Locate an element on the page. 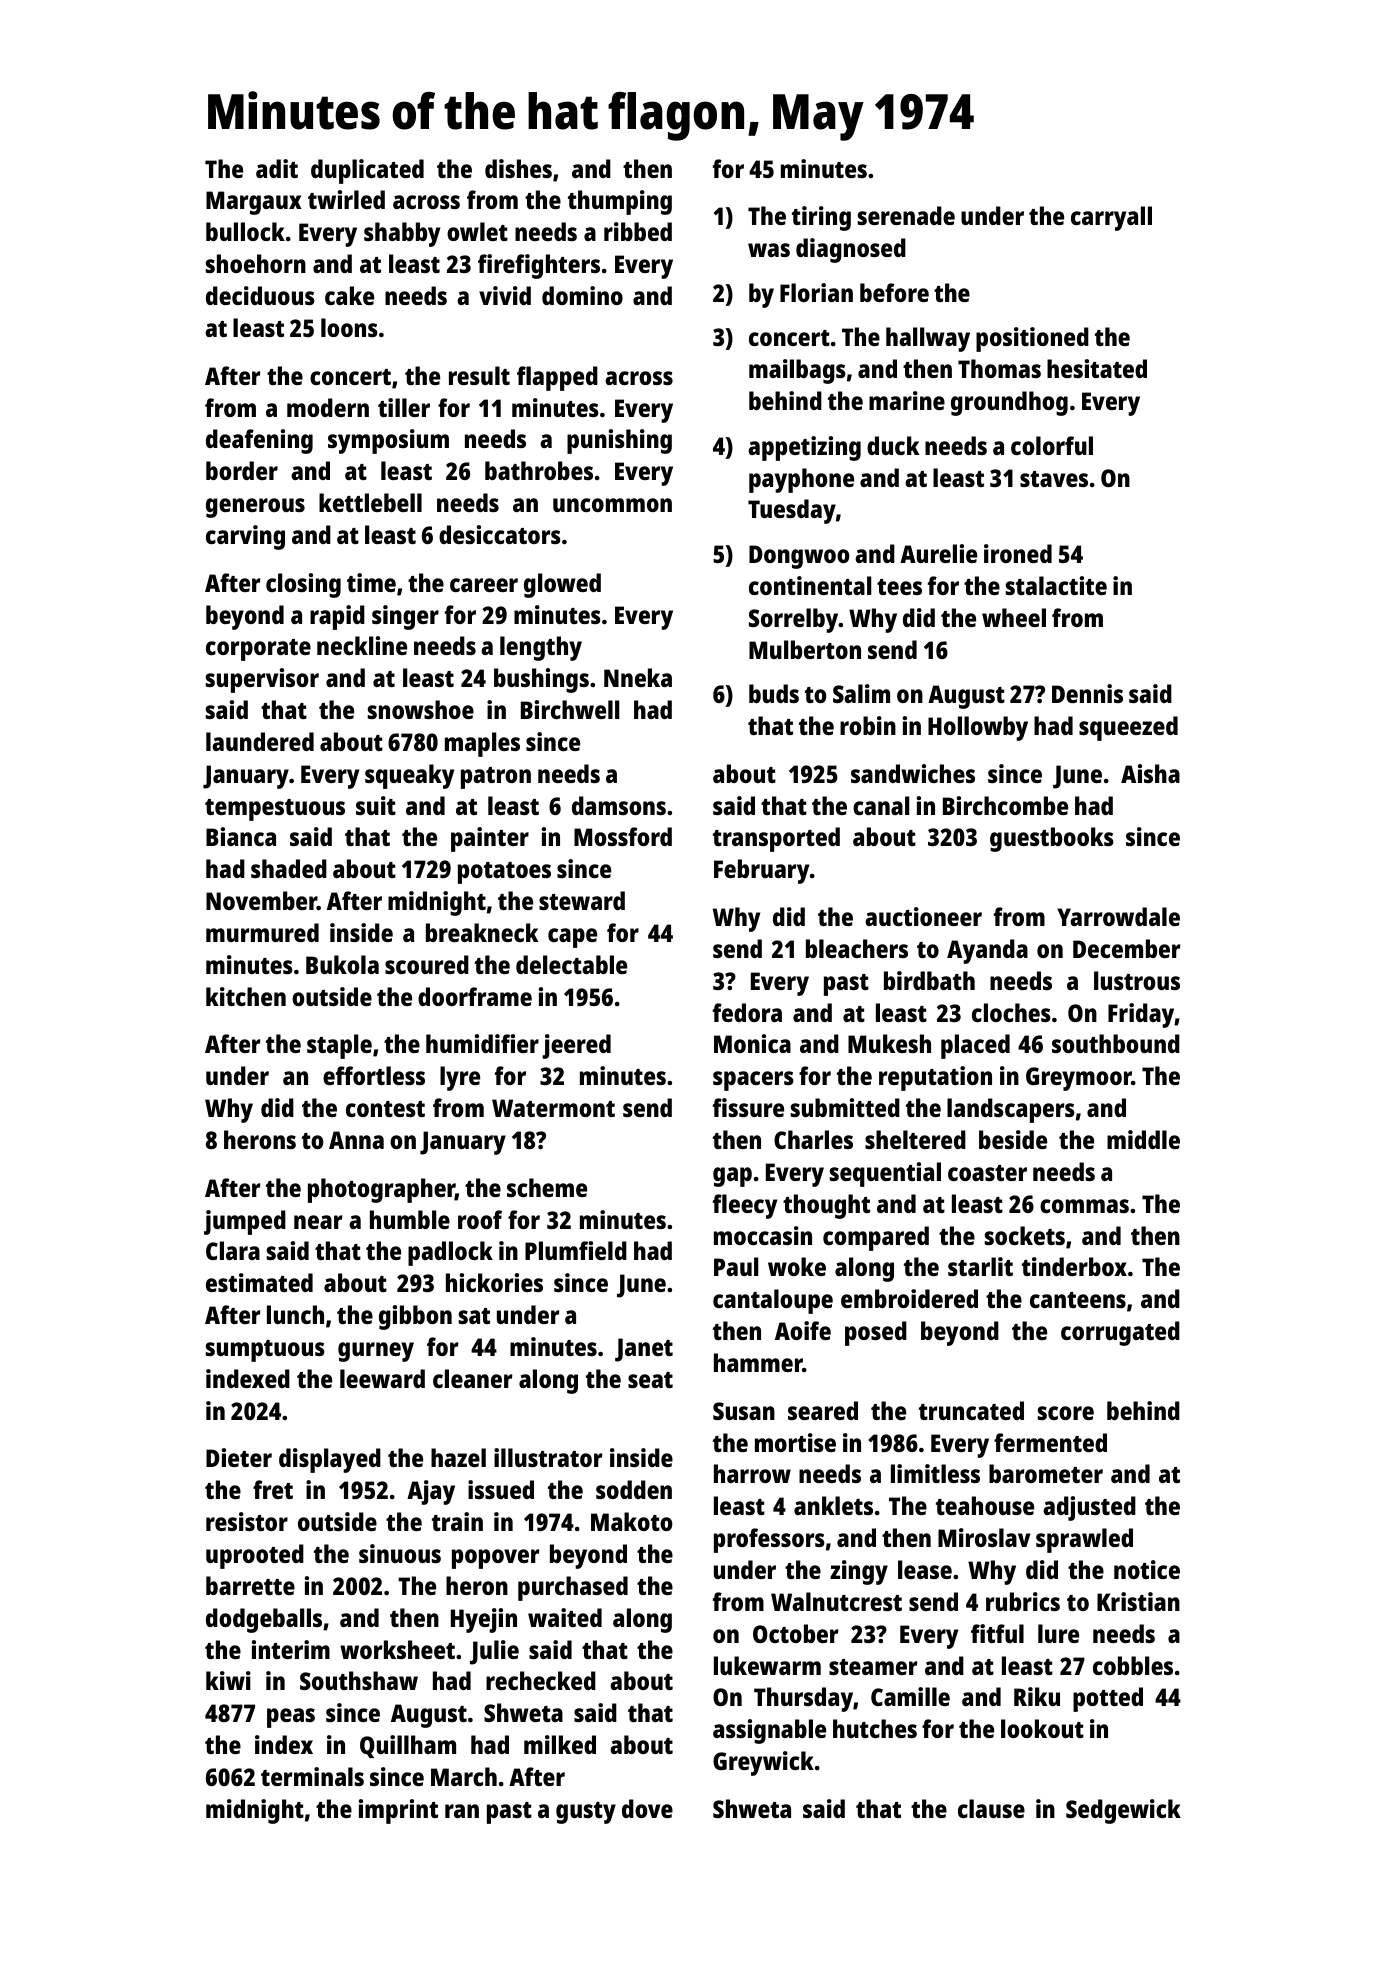 The width and height of the document is (1386, 1969). dishes is located at coordinates (518, 168).
